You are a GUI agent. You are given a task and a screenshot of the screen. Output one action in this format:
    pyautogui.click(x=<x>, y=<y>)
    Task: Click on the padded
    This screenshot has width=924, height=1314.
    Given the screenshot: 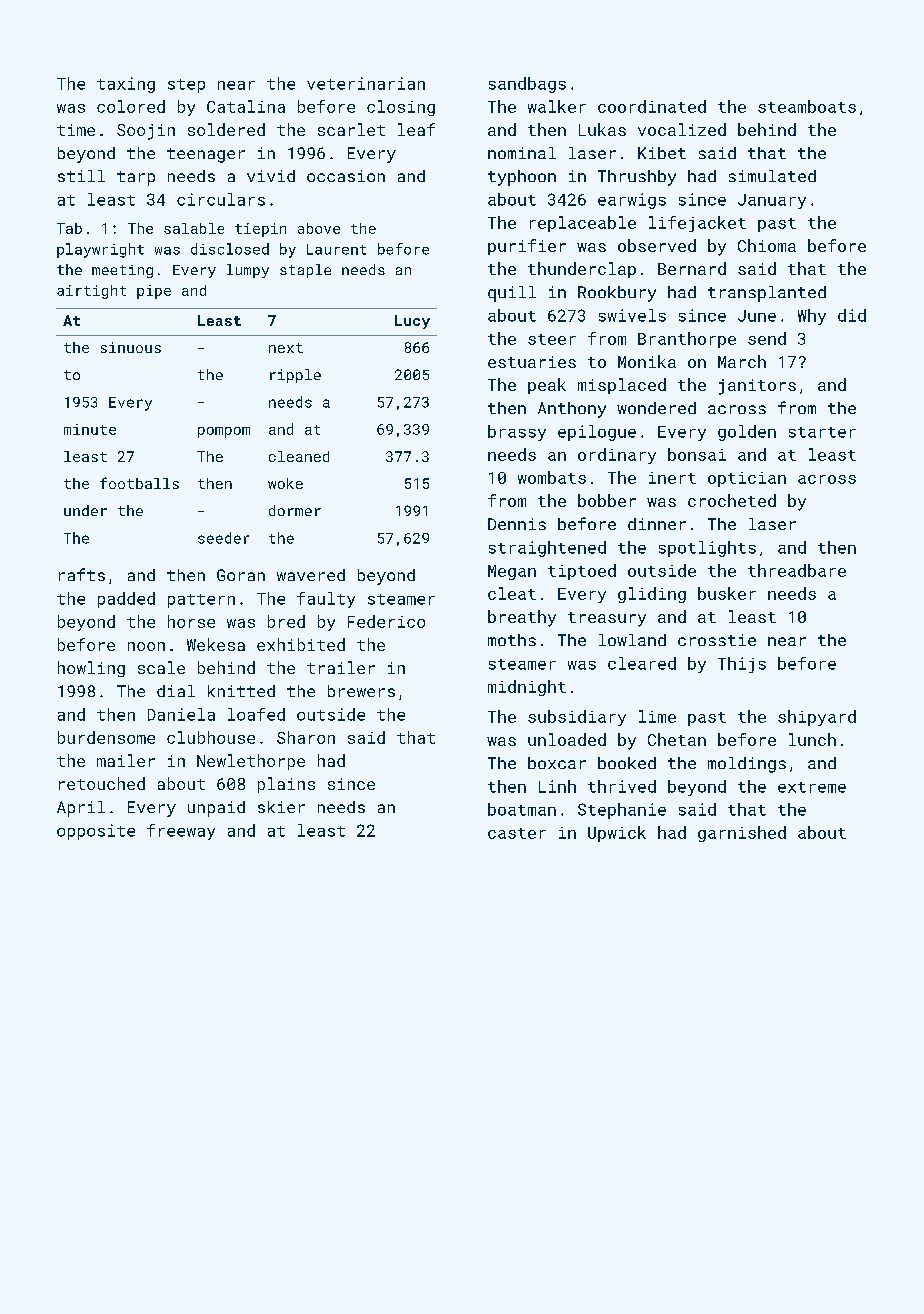 What is the action you would take?
    pyautogui.click(x=126, y=600)
